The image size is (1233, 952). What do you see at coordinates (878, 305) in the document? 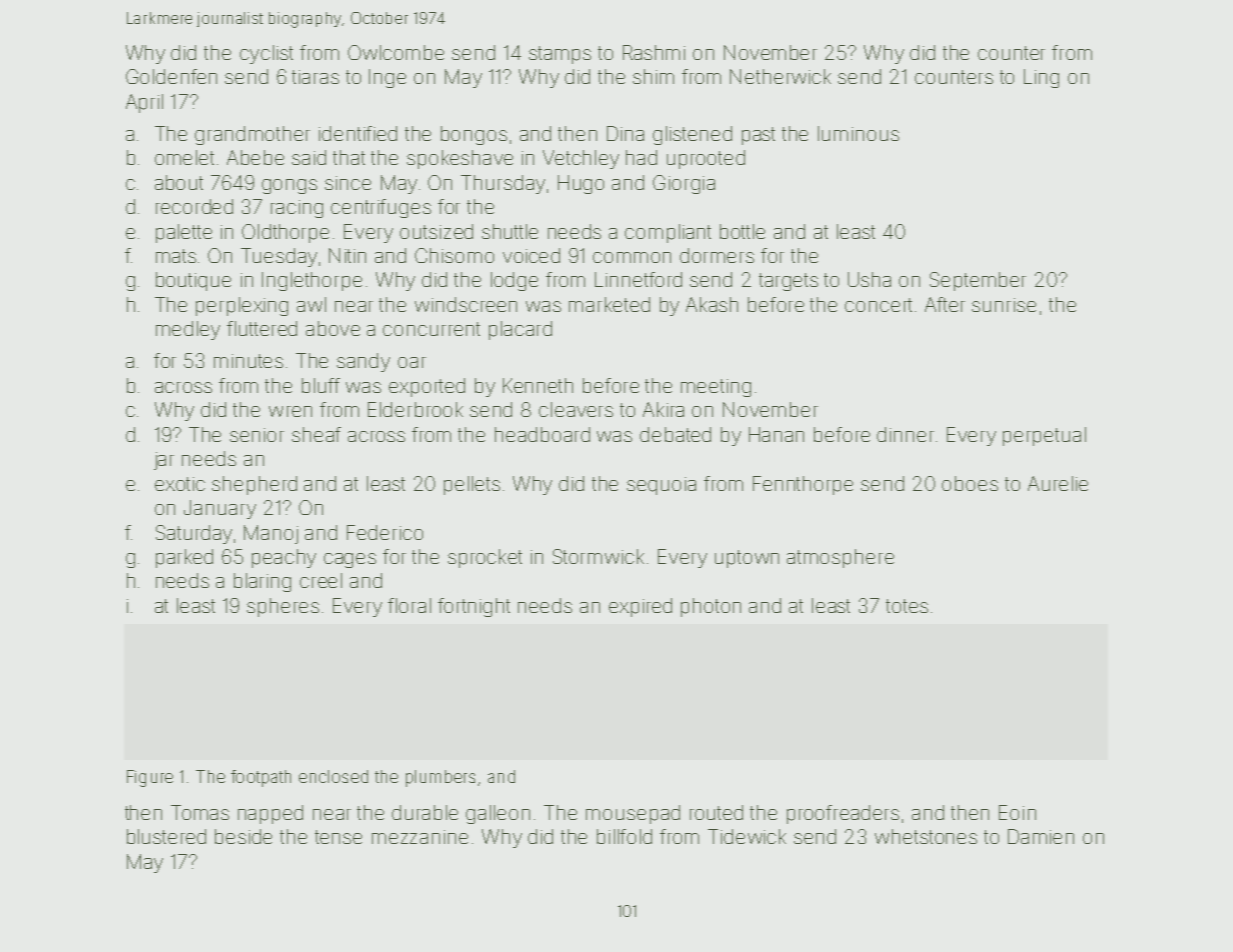
I see `concert` at bounding box center [878, 305].
